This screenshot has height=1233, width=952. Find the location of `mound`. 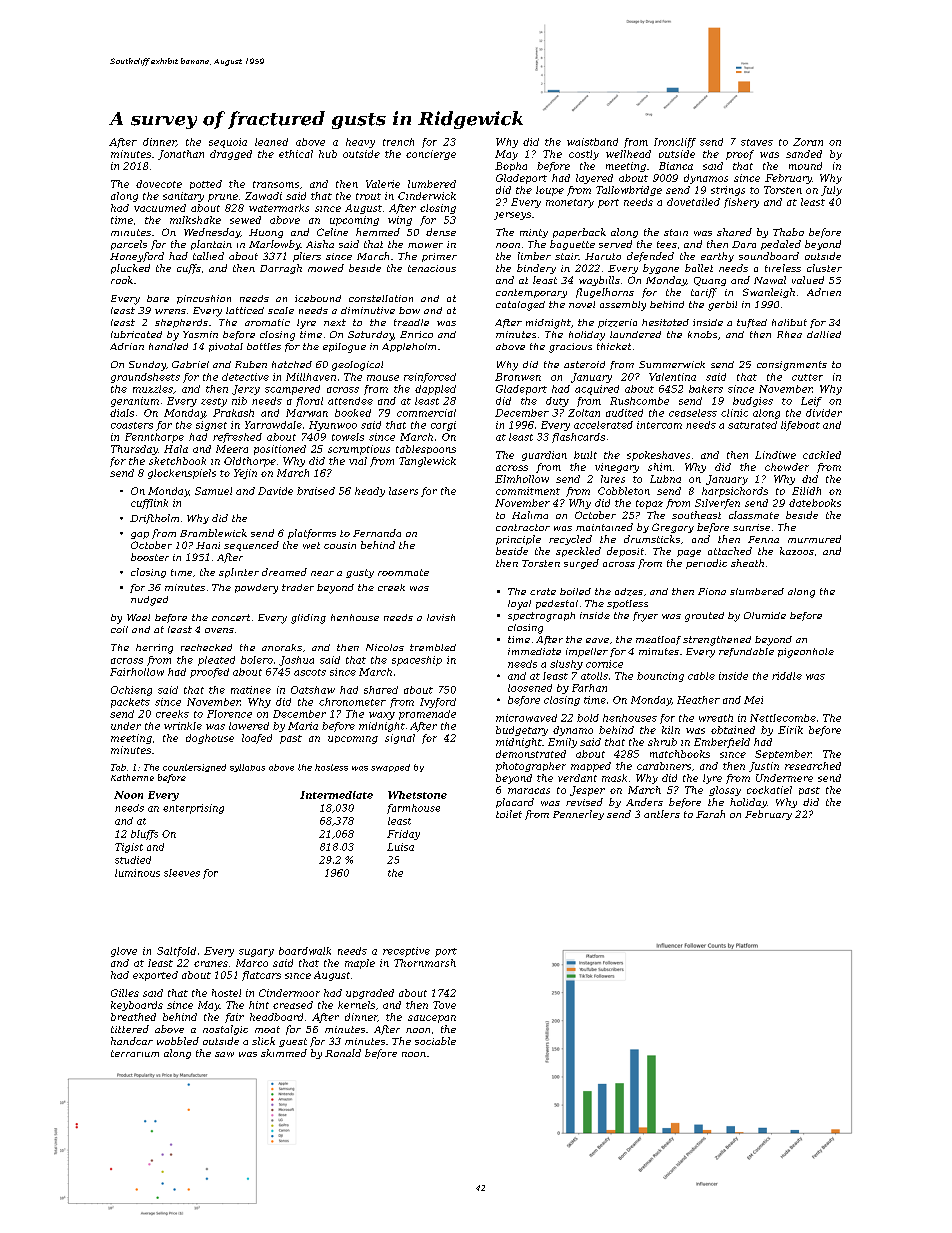

mound is located at coordinates (805, 166).
